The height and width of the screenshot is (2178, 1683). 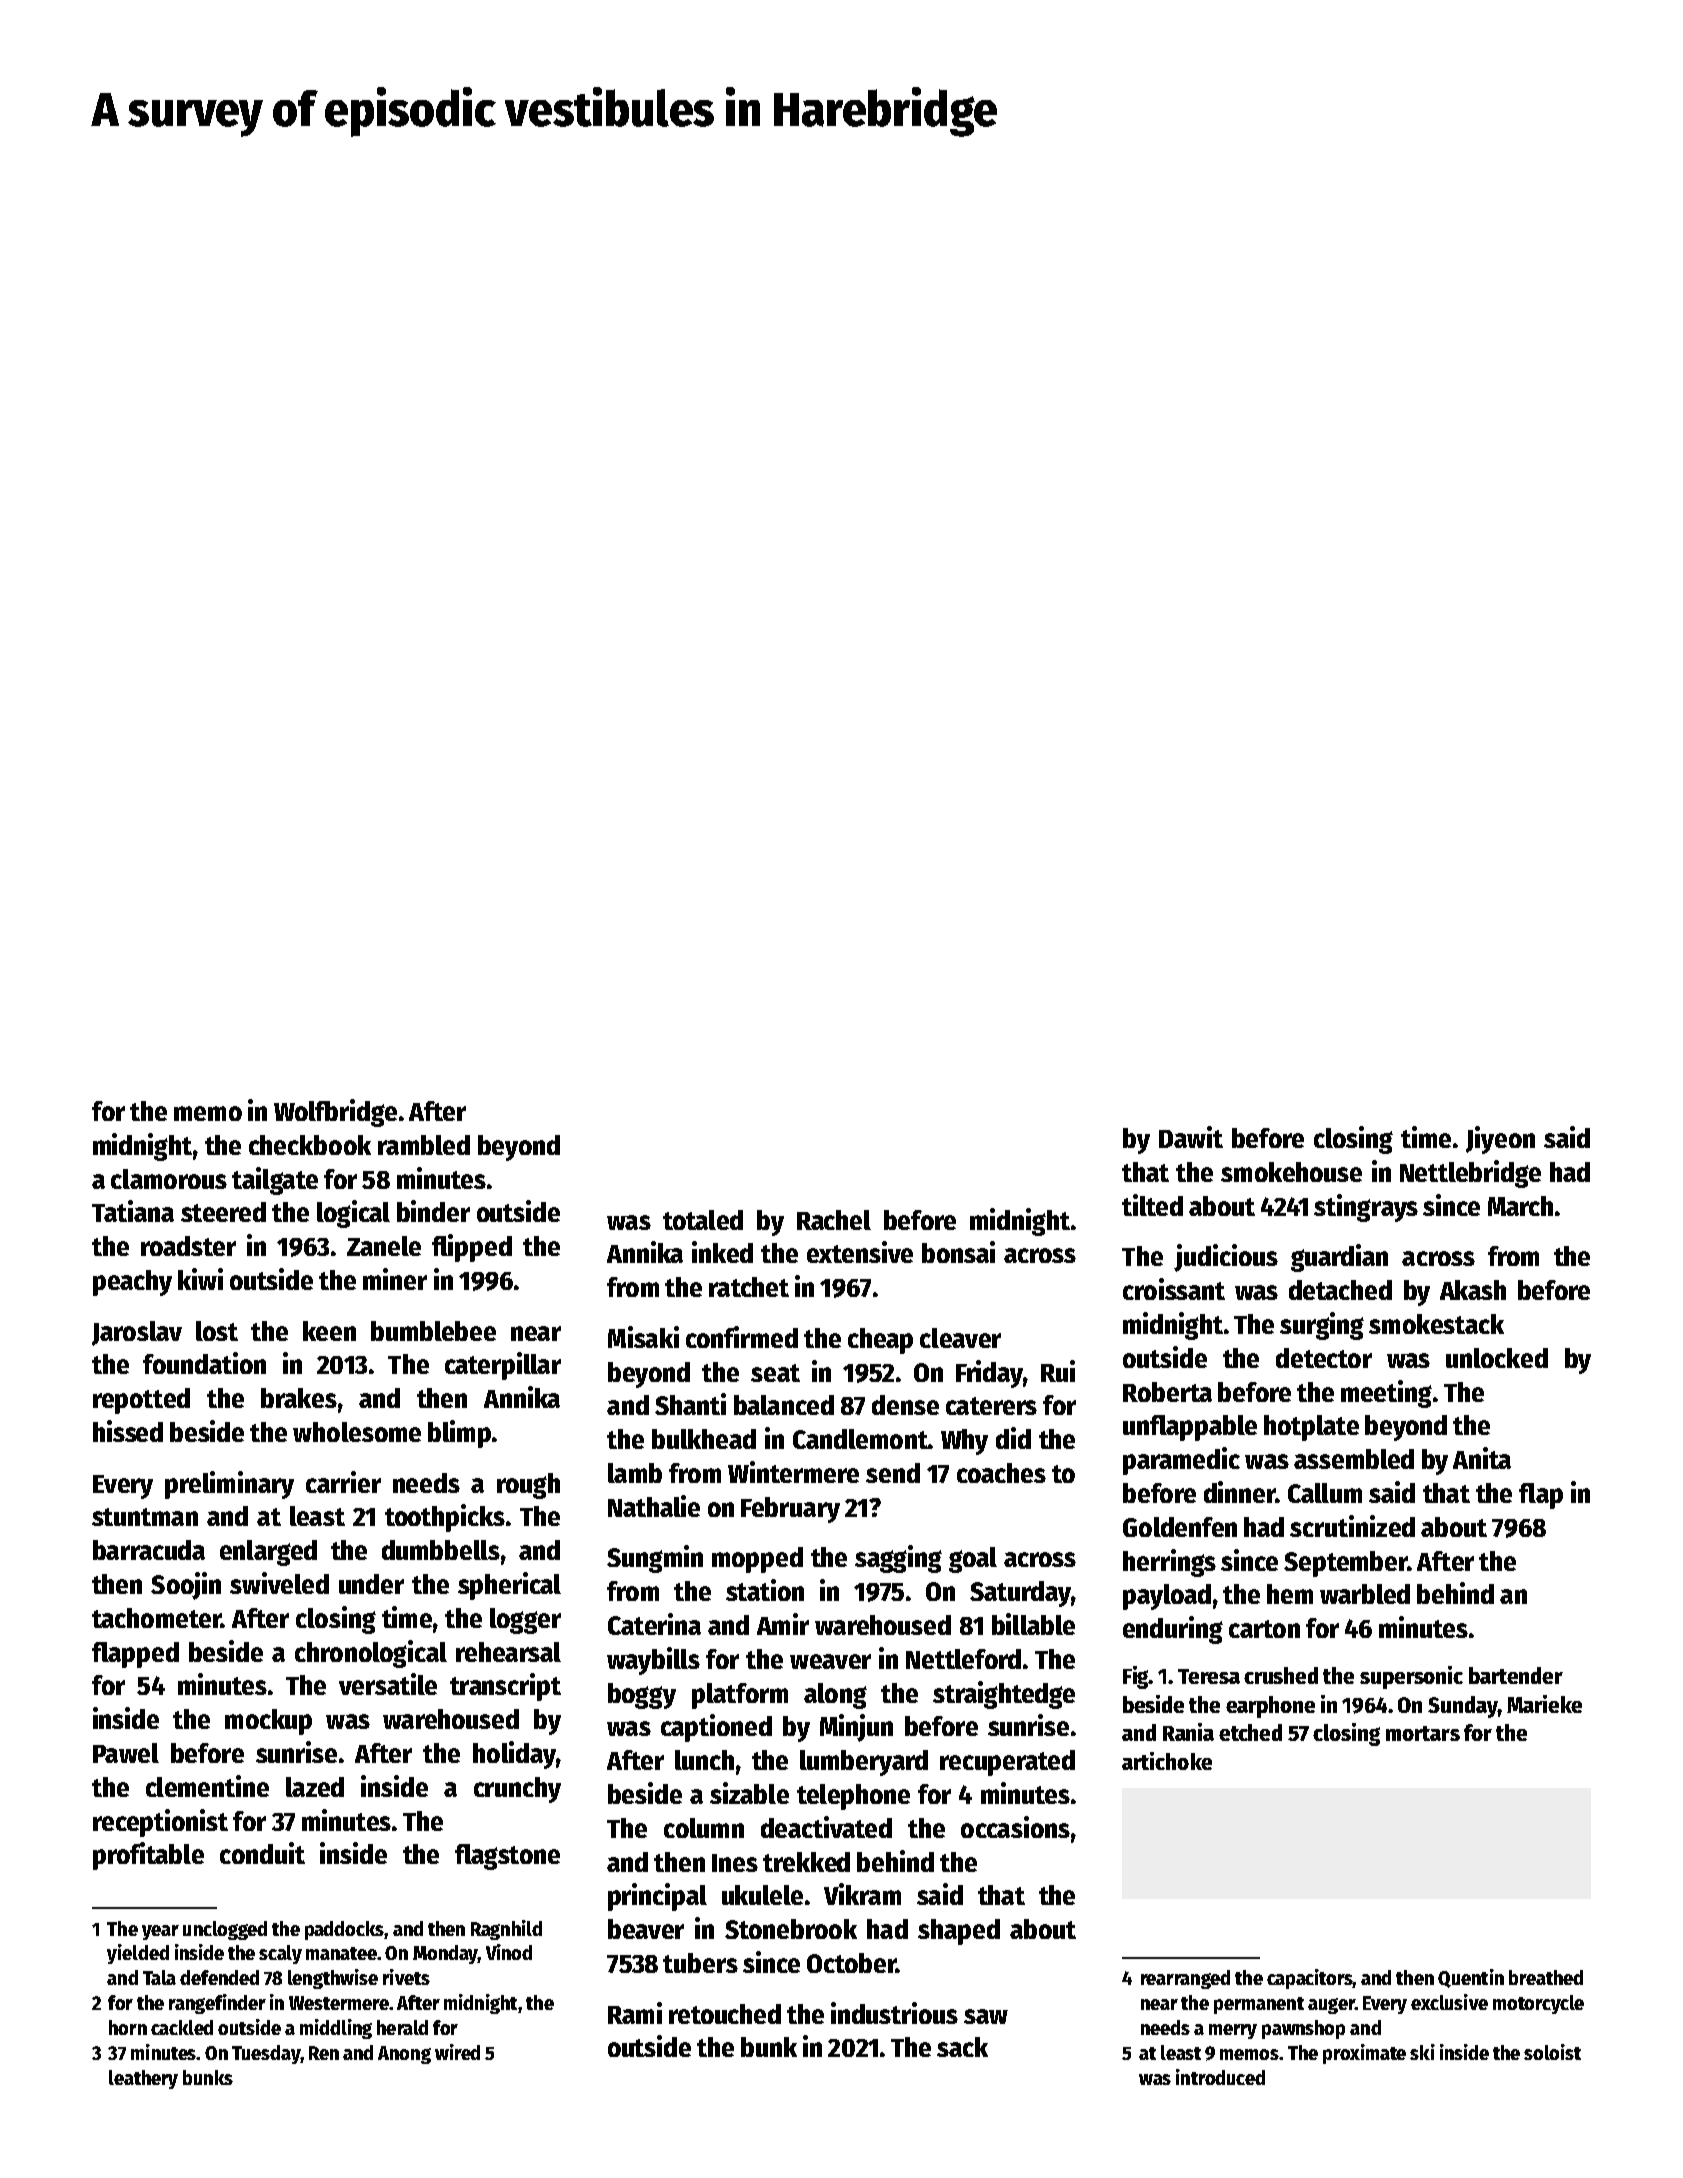 What do you see at coordinates (126, 1753) in the screenshot?
I see `Pawel` at bounding box center [126, 1753].
